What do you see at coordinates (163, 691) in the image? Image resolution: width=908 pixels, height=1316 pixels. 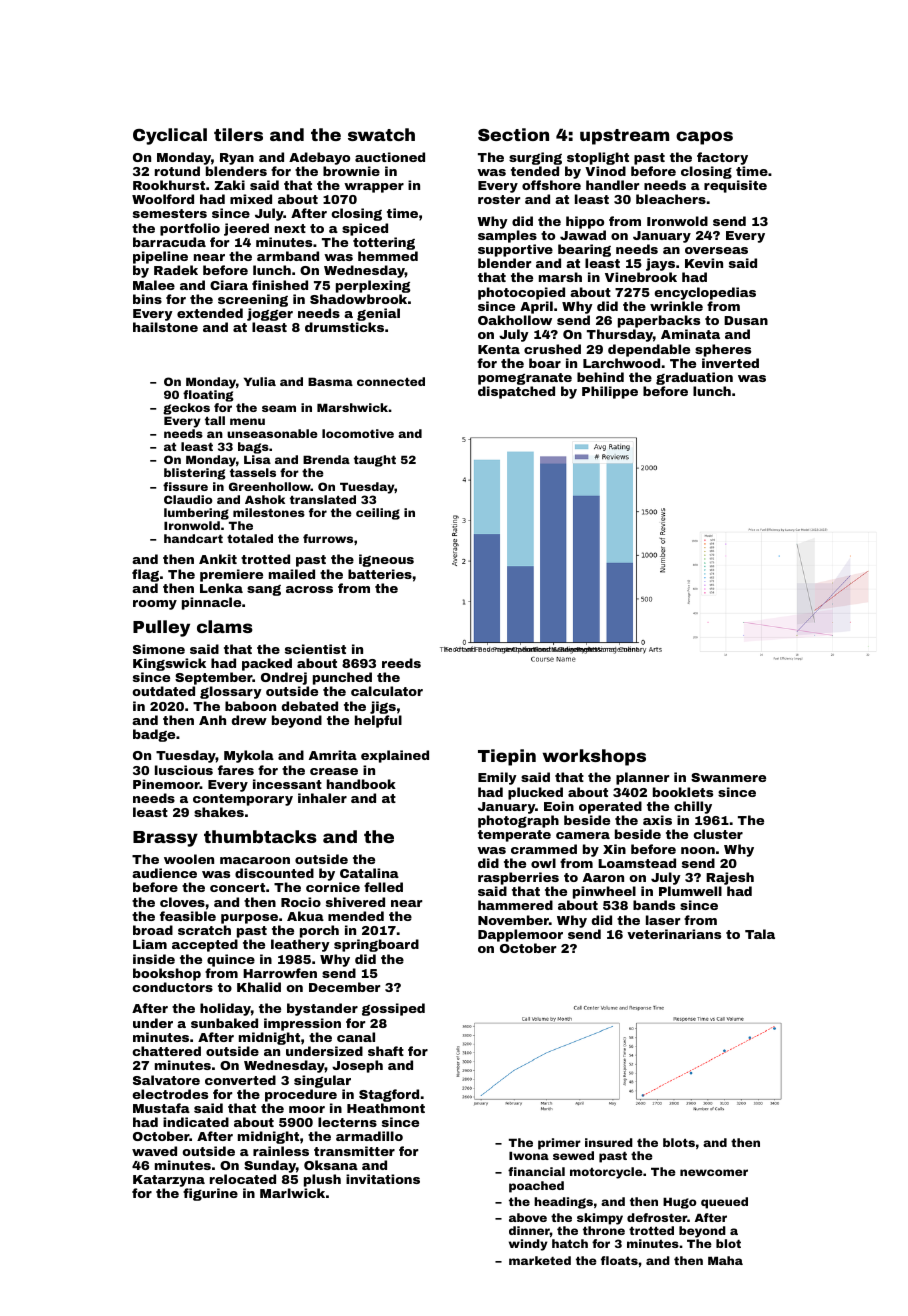 I see `outdated` at bounding box center [163, 691].
